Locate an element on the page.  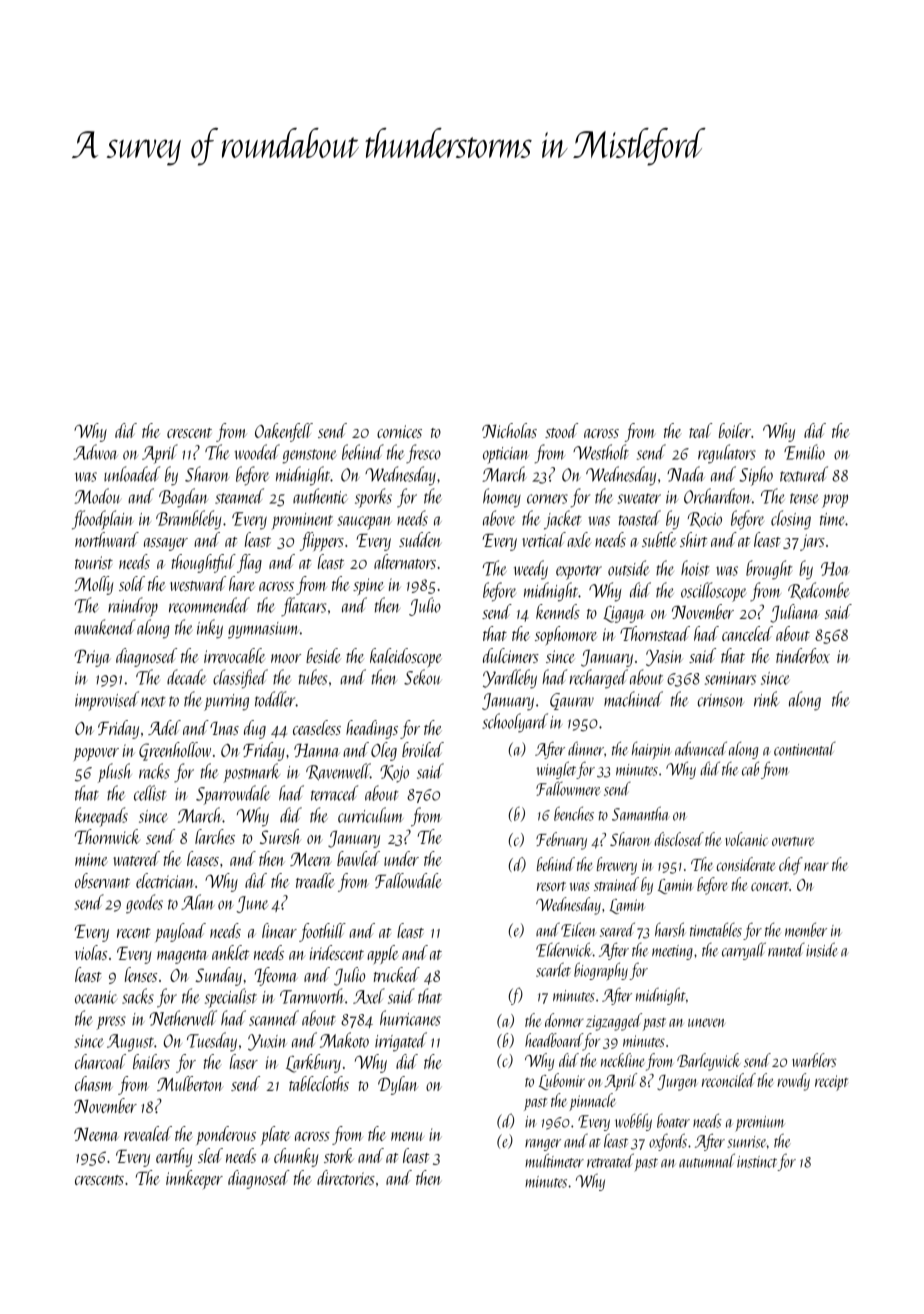
Sekou is located at coordinates (423, 677).
